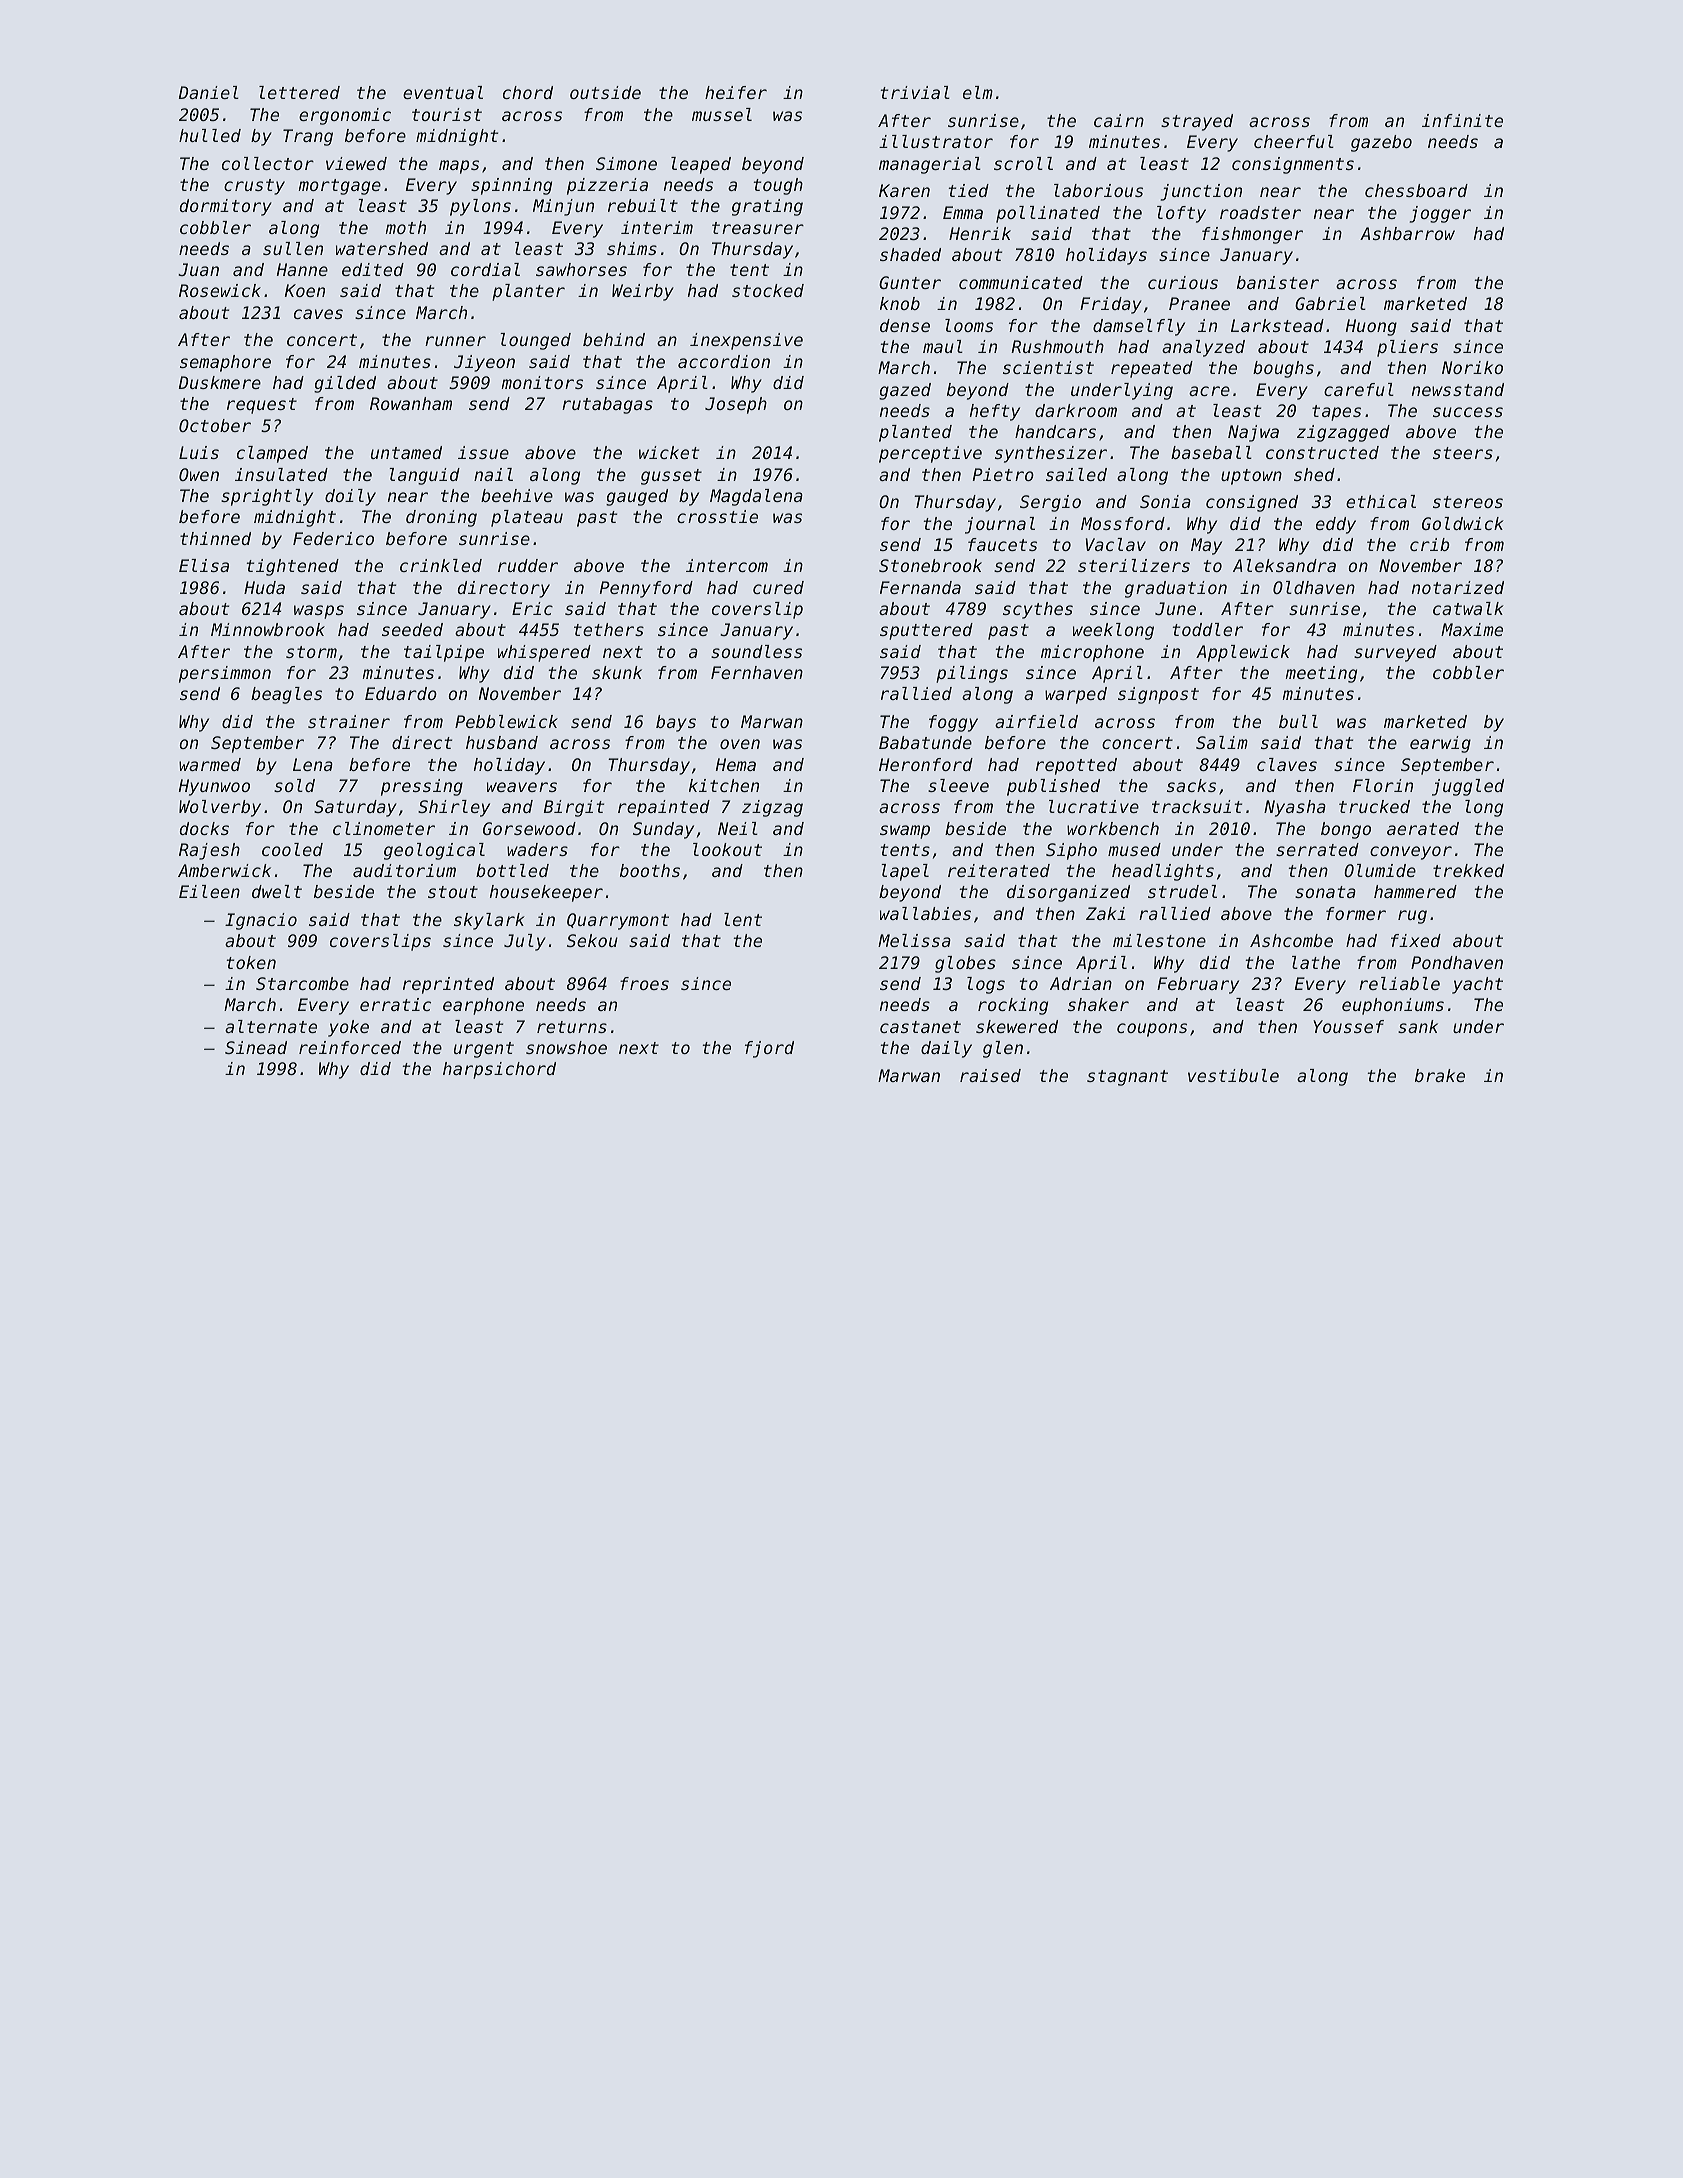 This document has height=2178, width=1683. I want to click on eventual, so click(443, 92).
